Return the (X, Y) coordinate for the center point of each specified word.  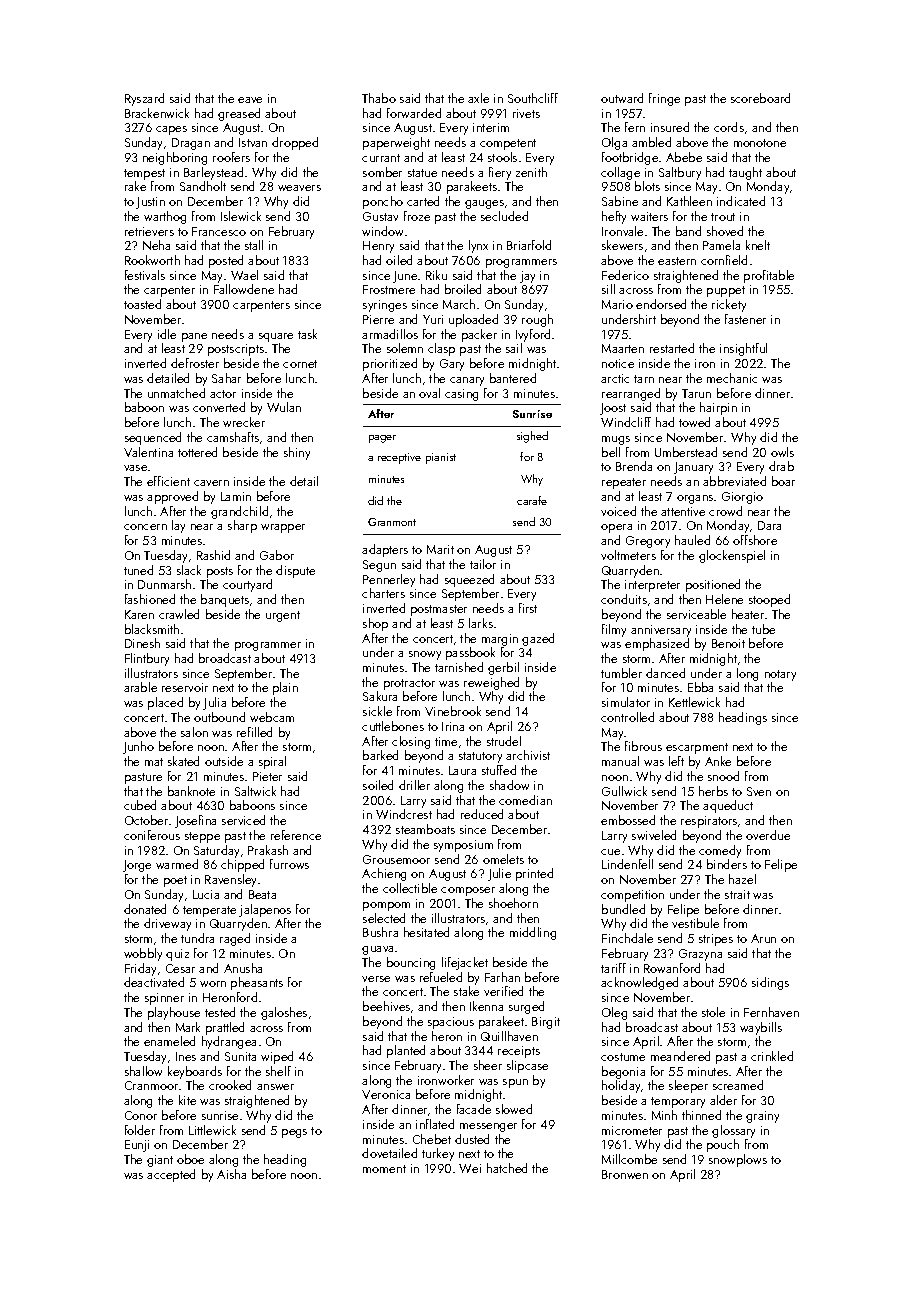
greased (239, 114)
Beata (262, 894)
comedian (525, 800)
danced (665, 673)
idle (167, 334)
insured (670, 127)
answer (275, 1087)
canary (467, 381)
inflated (435, 1124)
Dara (769, 525)
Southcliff (533, 98)
